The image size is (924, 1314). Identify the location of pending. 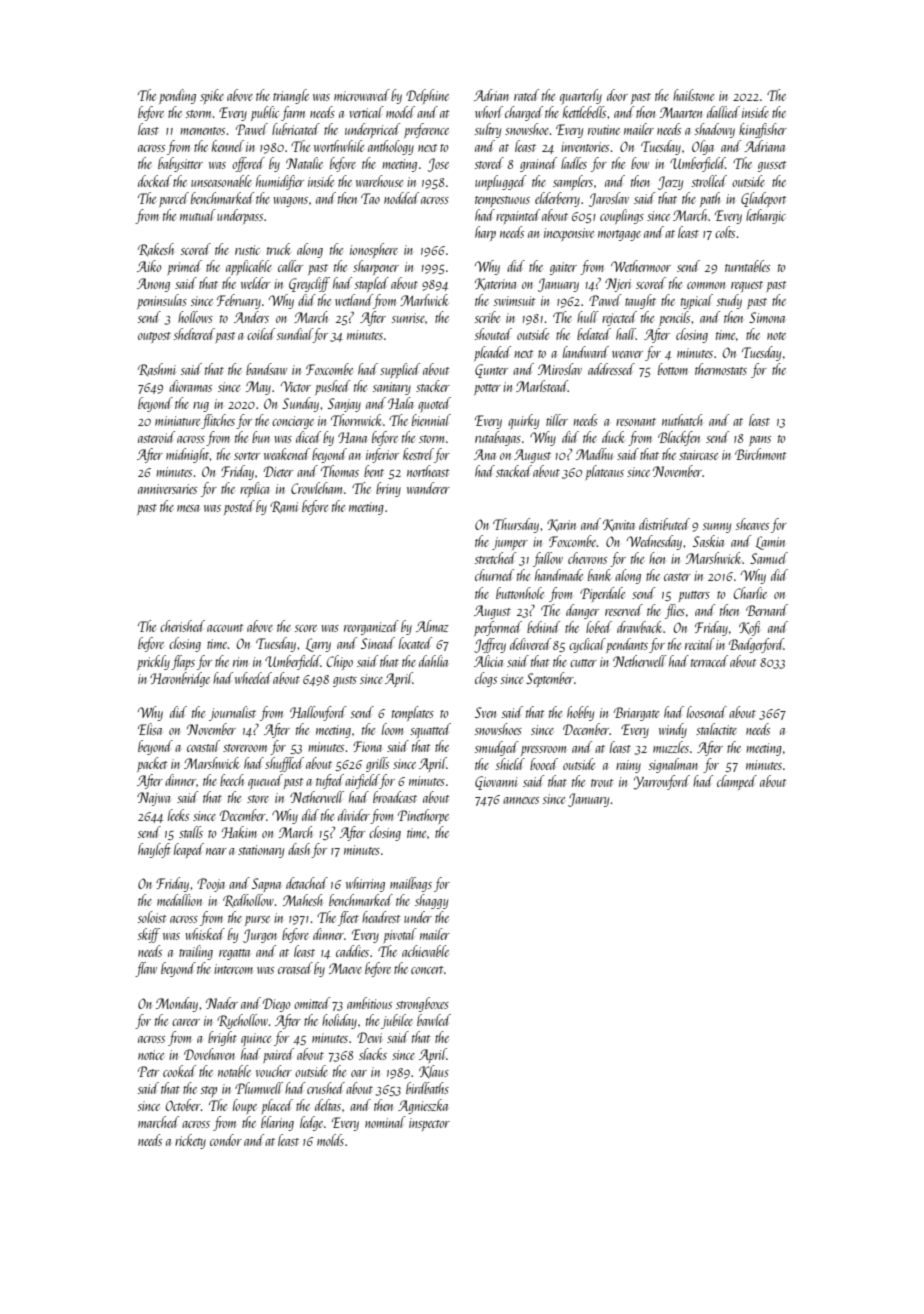
(177, 96).
